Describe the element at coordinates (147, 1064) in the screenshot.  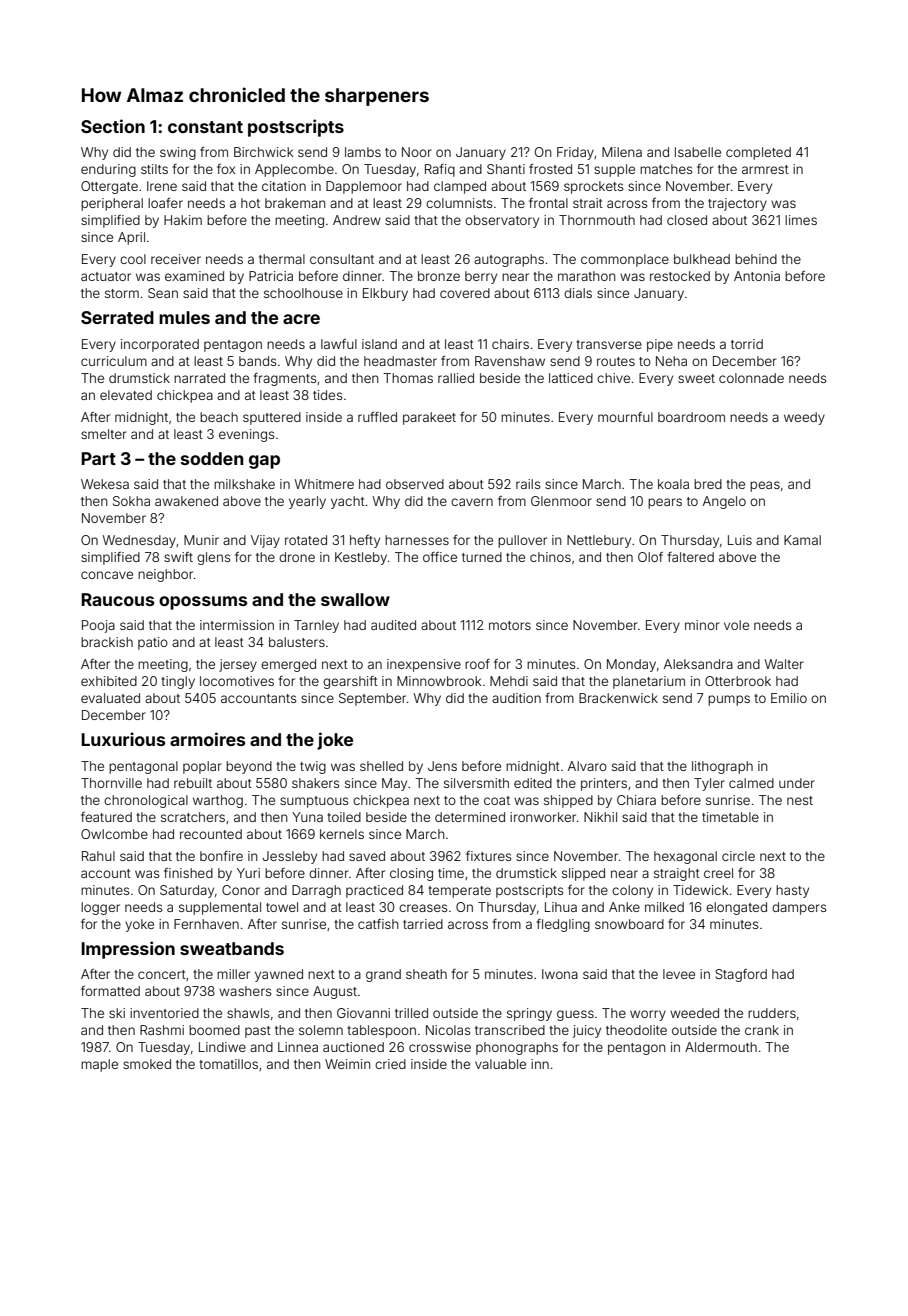
I see `smoked` at that location.
